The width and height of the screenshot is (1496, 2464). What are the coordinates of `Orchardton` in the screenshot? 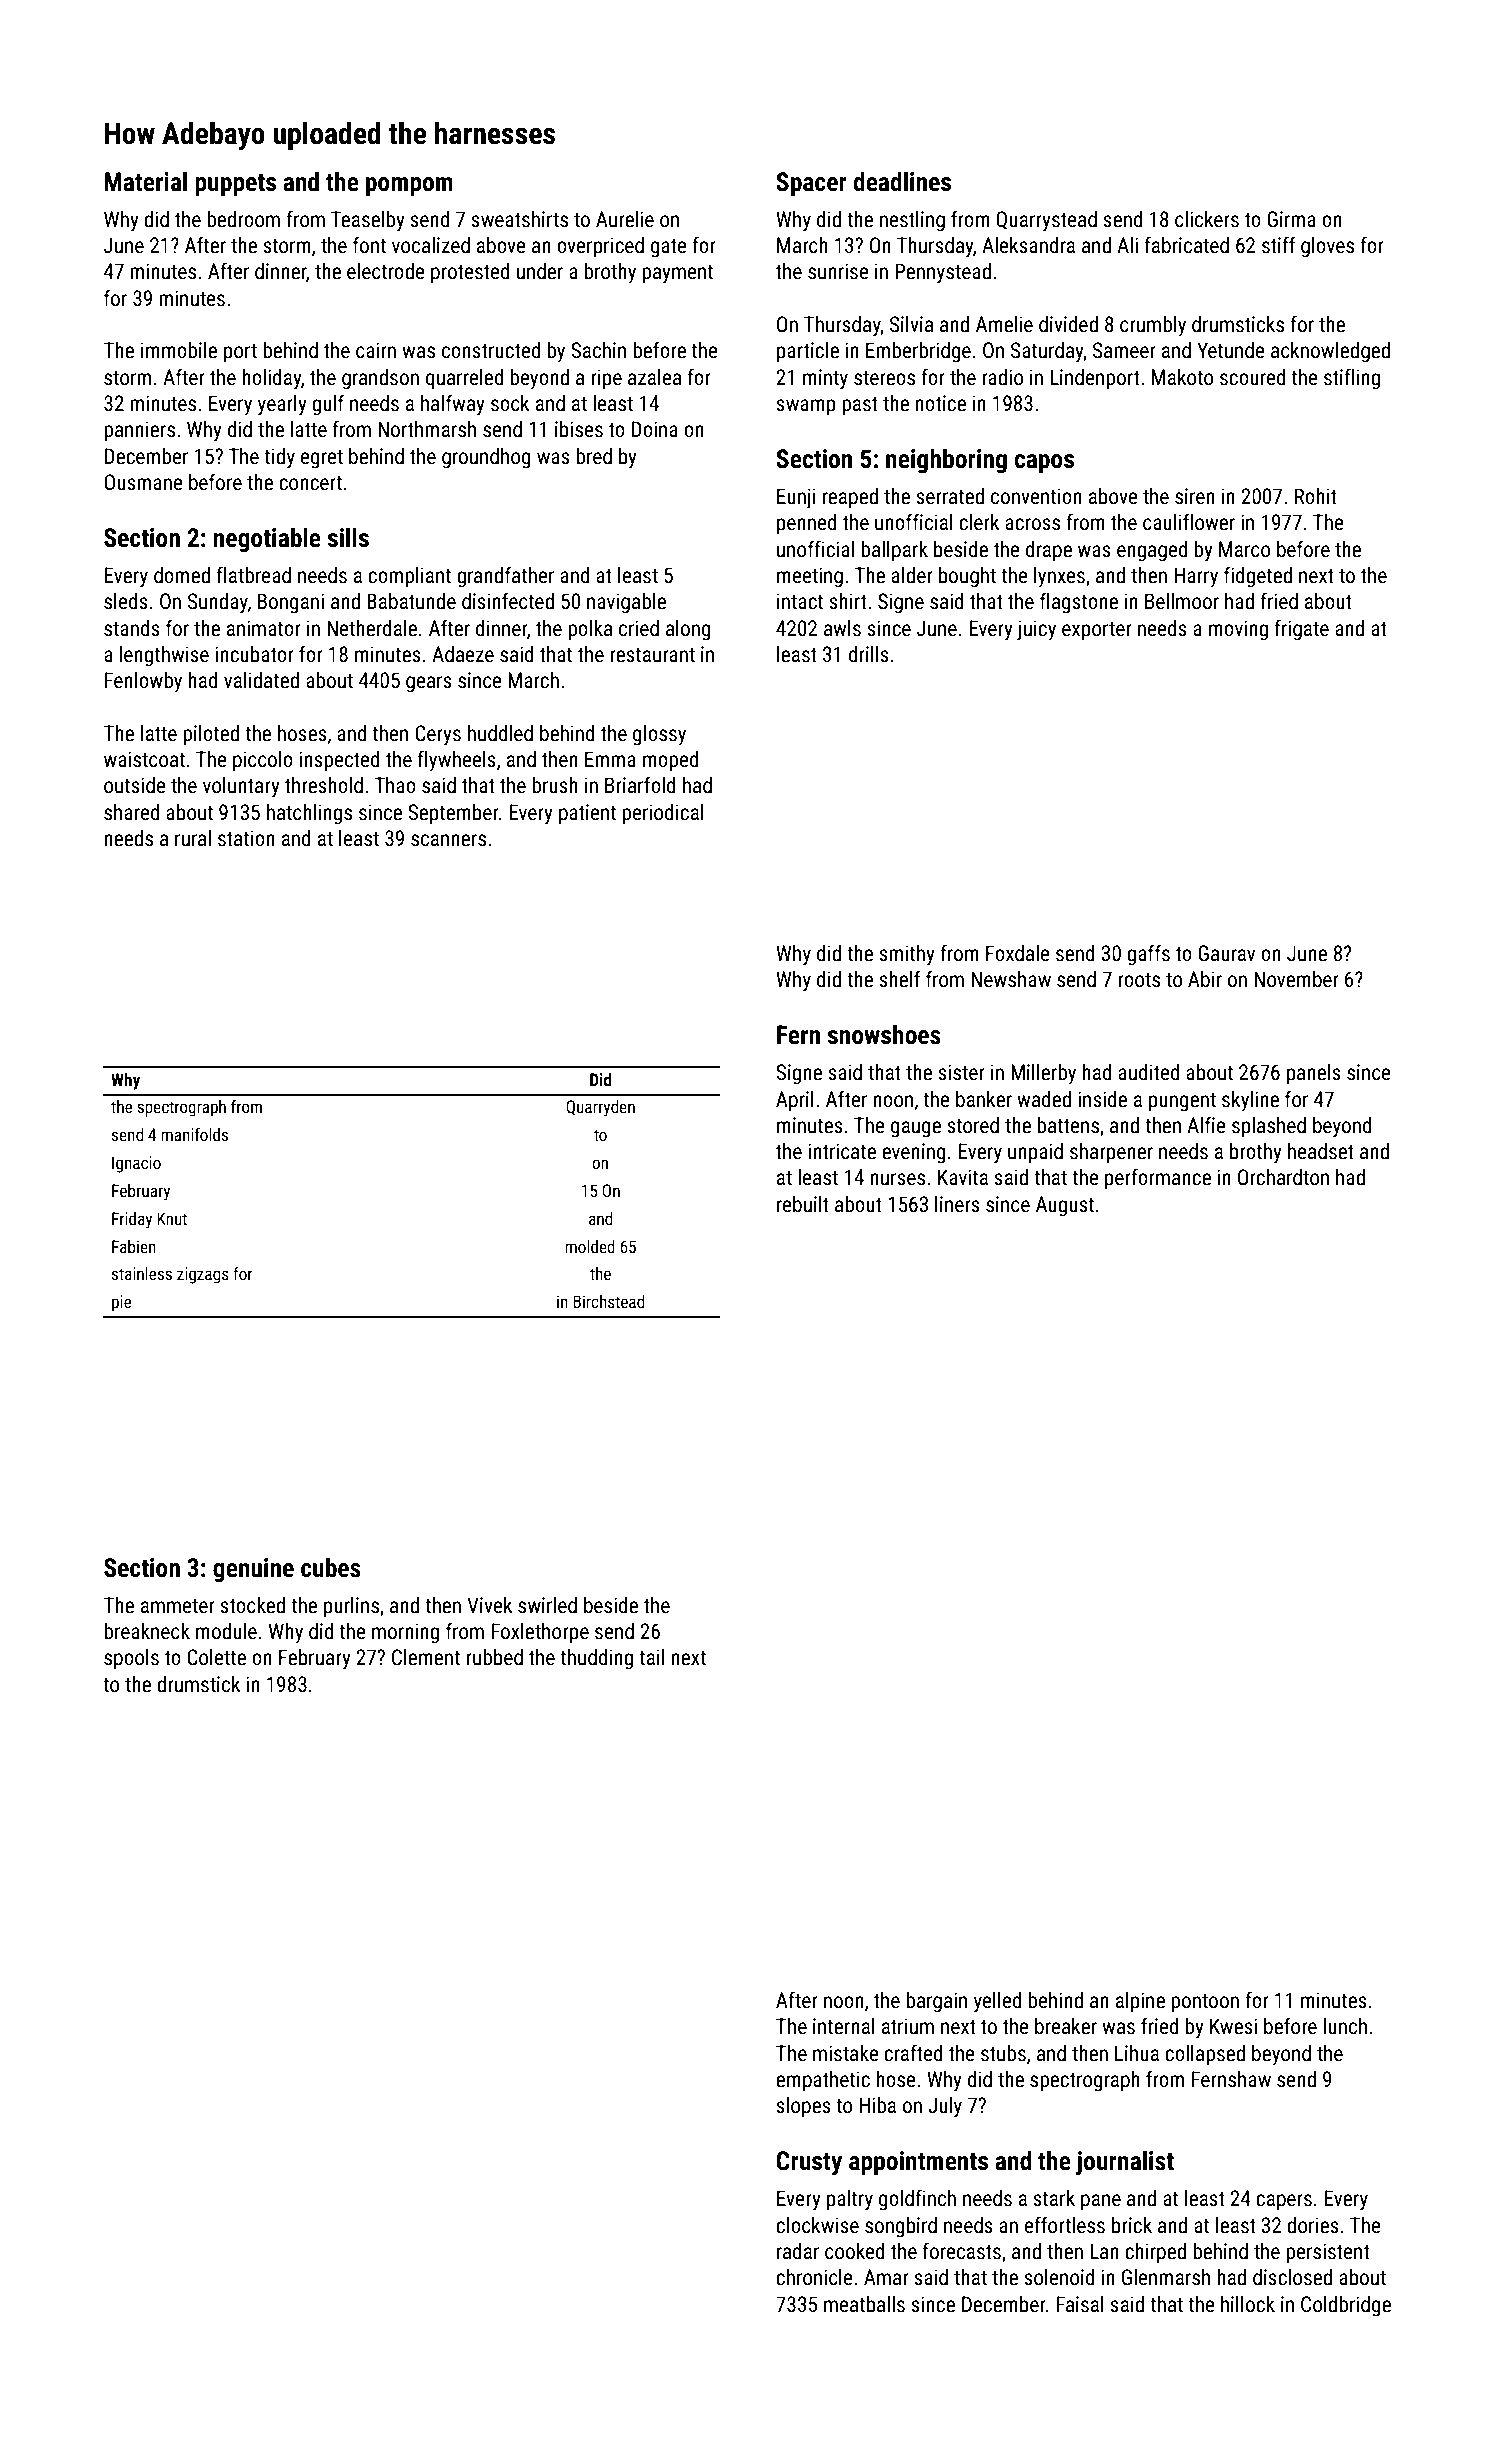 It's located at (1283, 1177).
